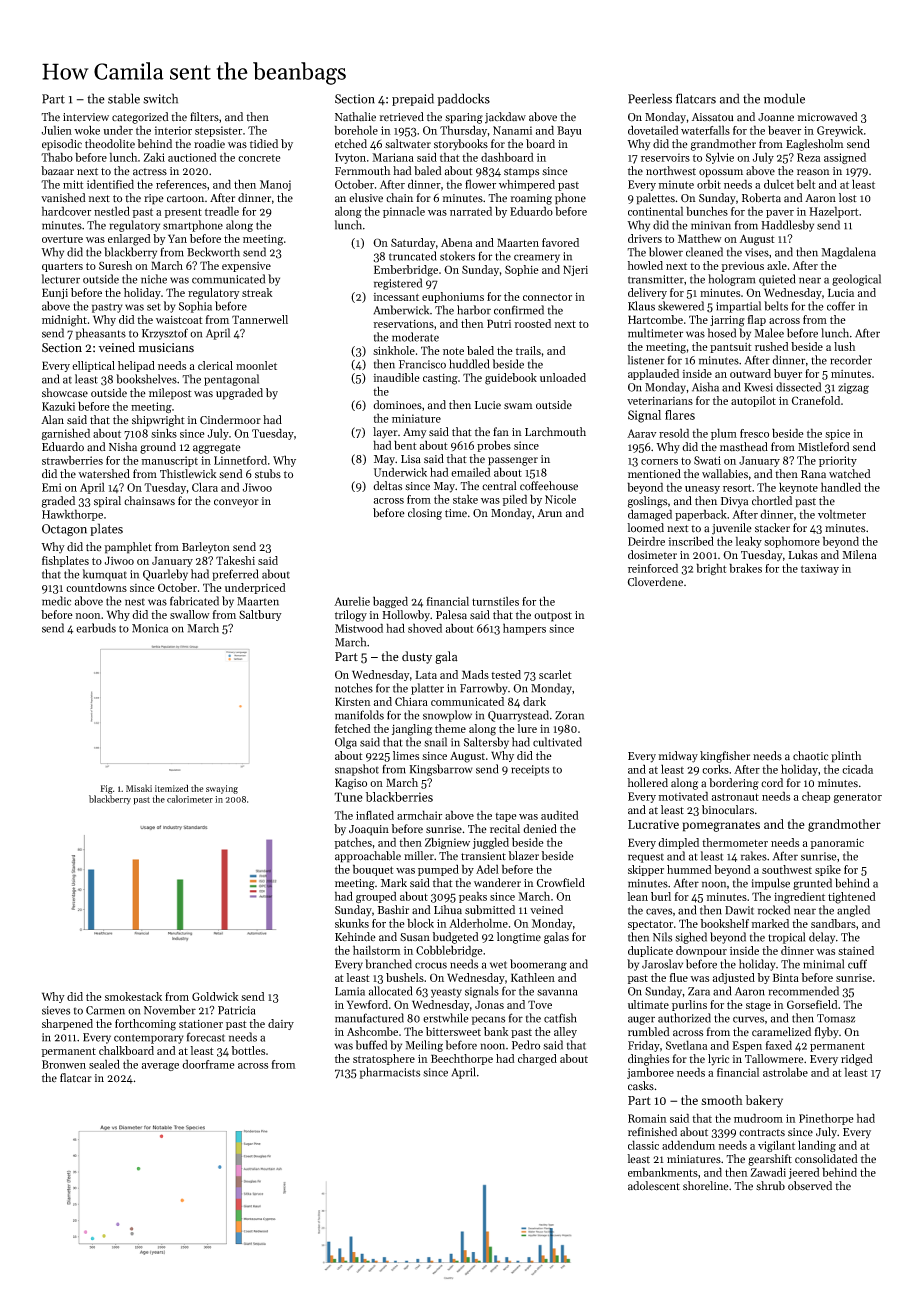 The width and height of the page is (924, 1308). What do you see at coordinates (204, 117) in the page?
I see `filters` at bounding box center [204, 117].
